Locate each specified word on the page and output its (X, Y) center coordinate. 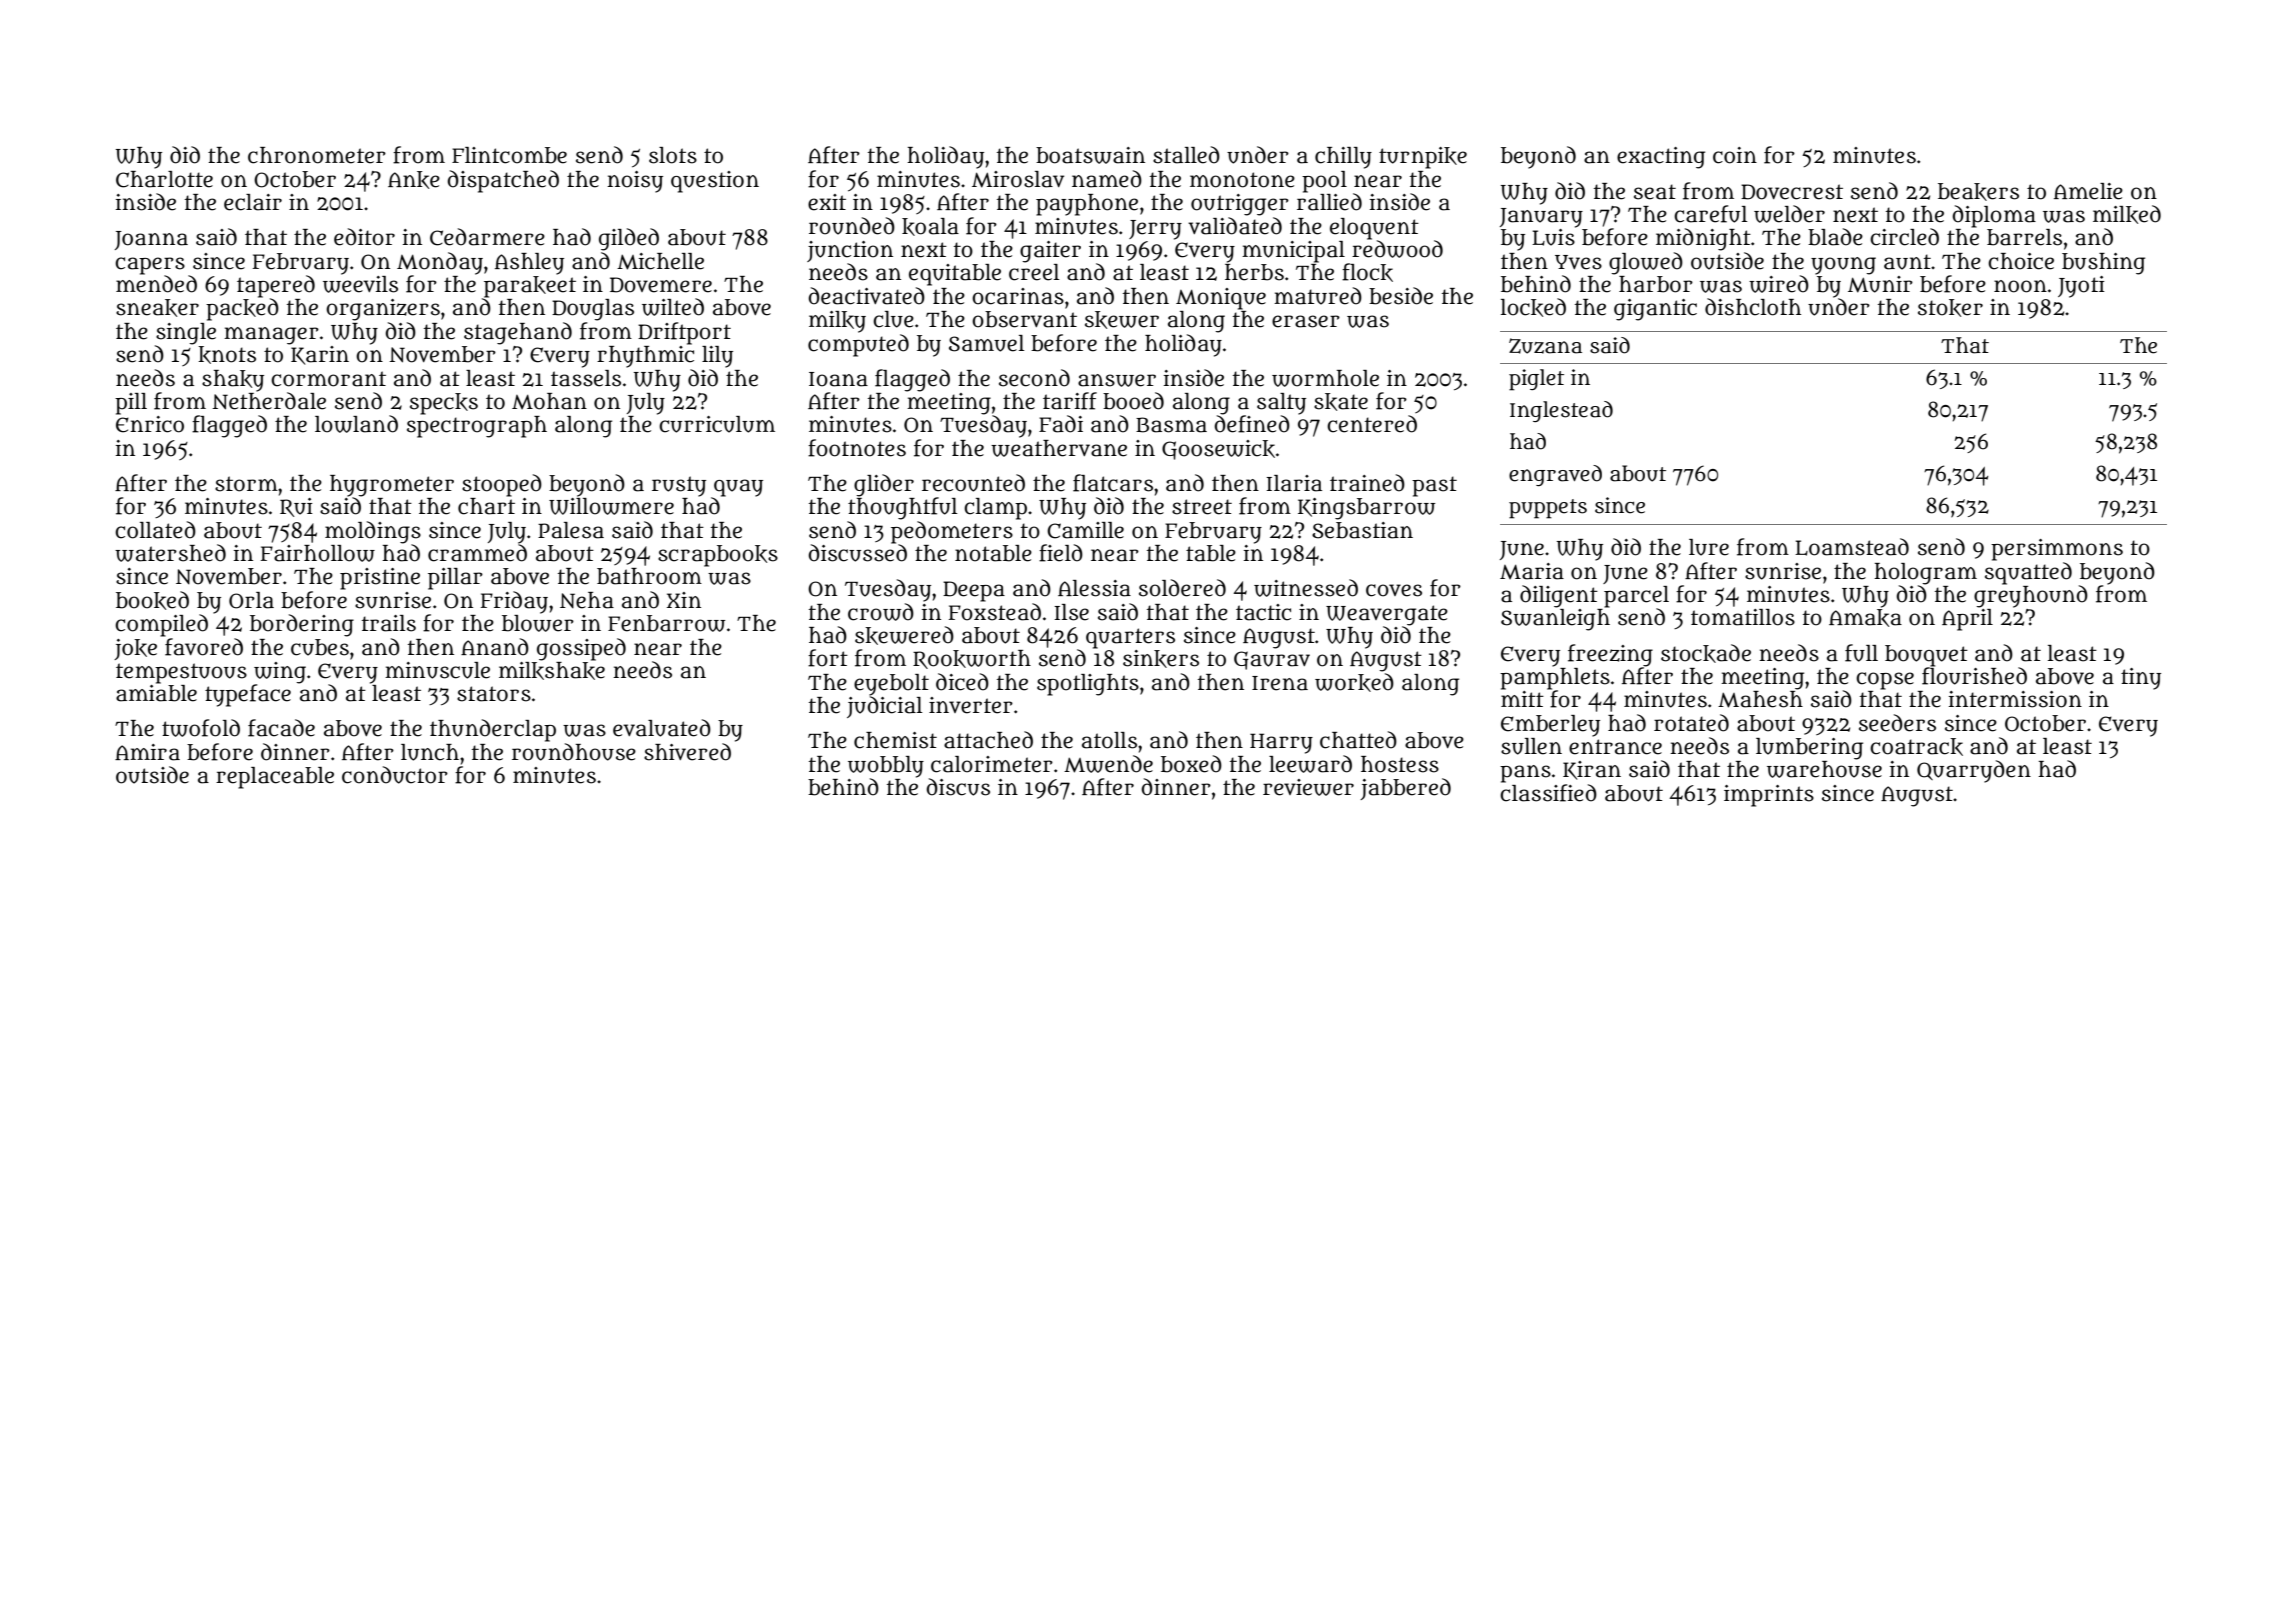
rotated (1691, 723)
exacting (1661, 158)
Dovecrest (1792, 192)
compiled (161, 625)
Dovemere (661, 285)
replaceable (275, 778)
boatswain (1090, 155)
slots (673, 155)
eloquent (1374, 229)
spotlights (1088, 685)
